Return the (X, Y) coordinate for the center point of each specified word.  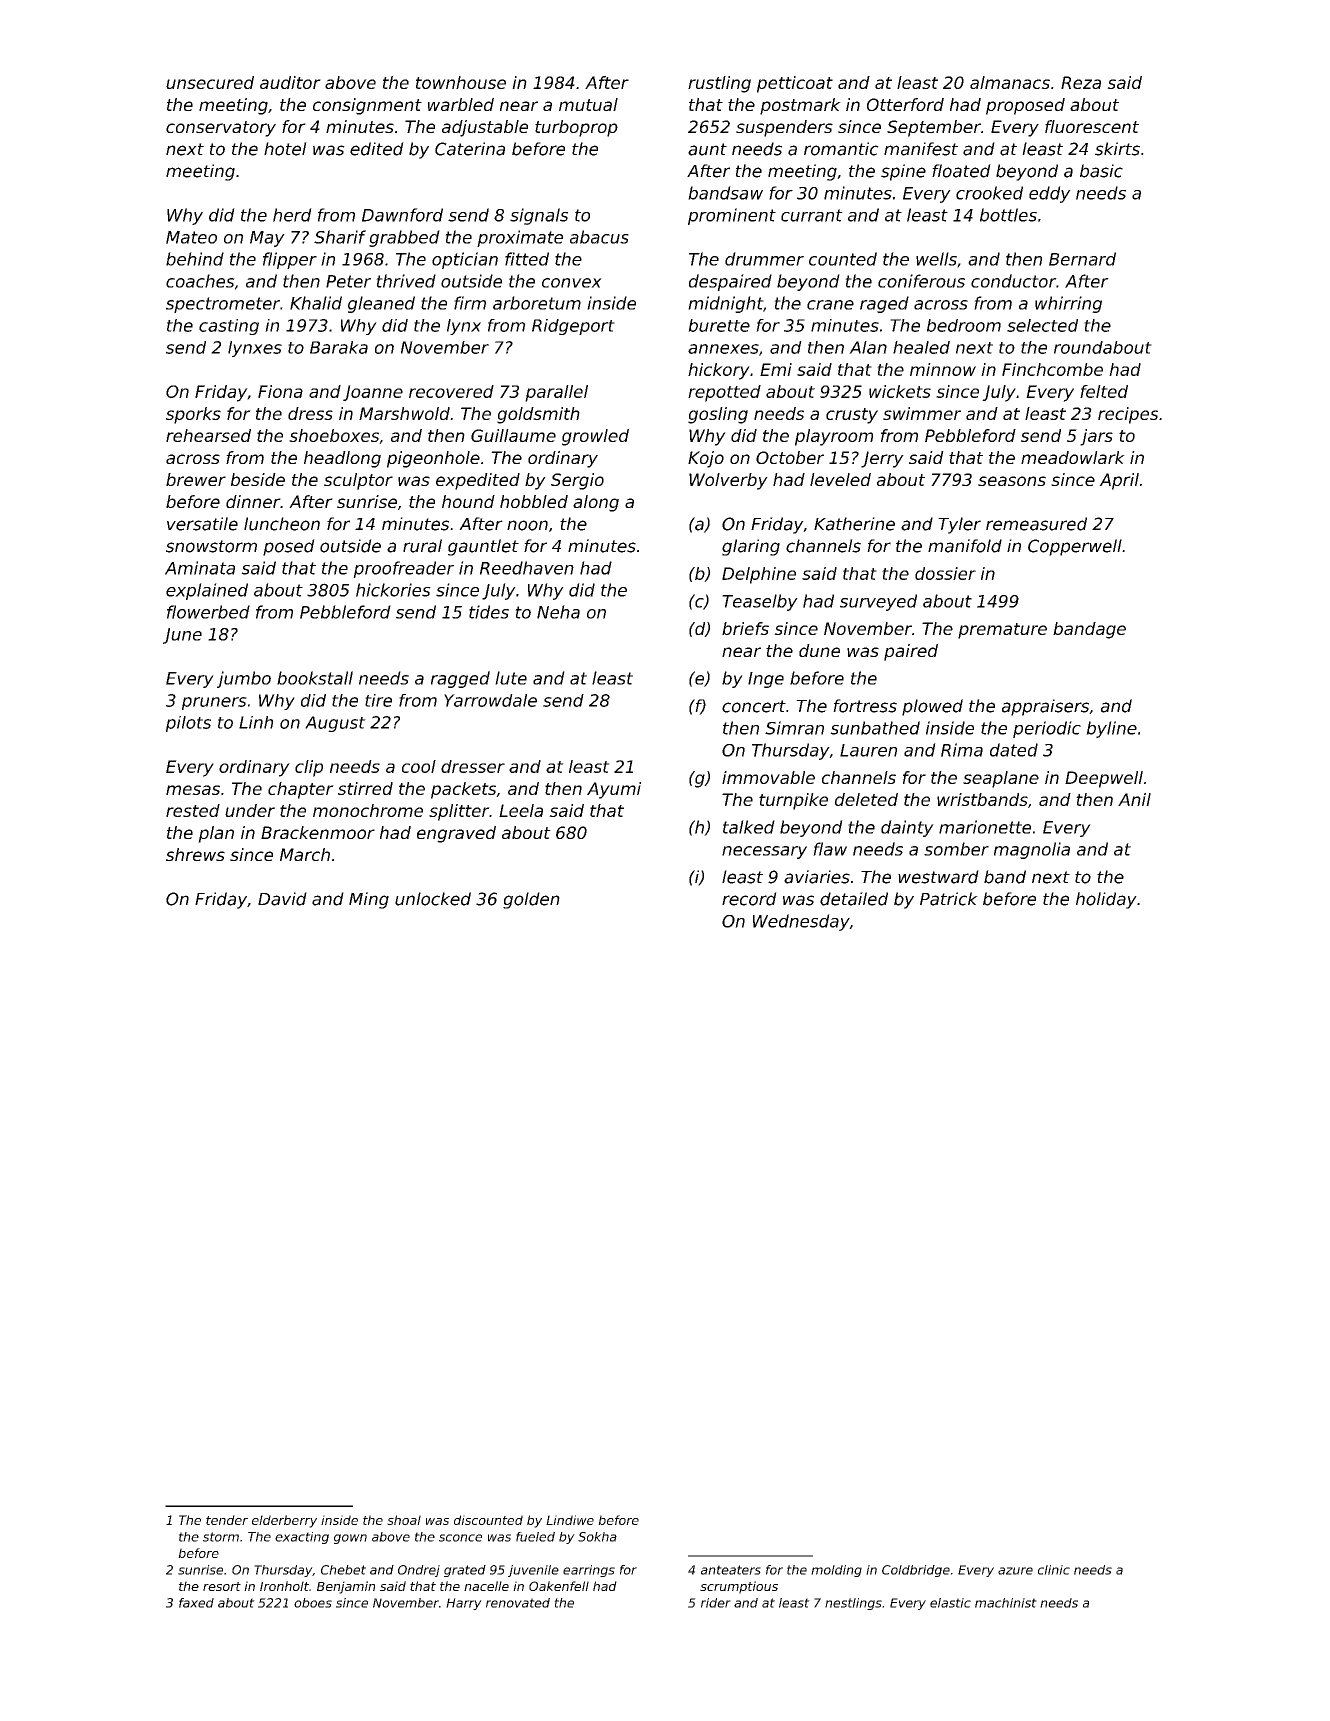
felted (1104, 391)
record (749, 899)
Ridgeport (573, 327)
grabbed (404, 238)
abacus (599, 237)
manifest (921, 149)
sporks (193, 415)
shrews (195, 854)
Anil (1134, 799)
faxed (196, 1603)
